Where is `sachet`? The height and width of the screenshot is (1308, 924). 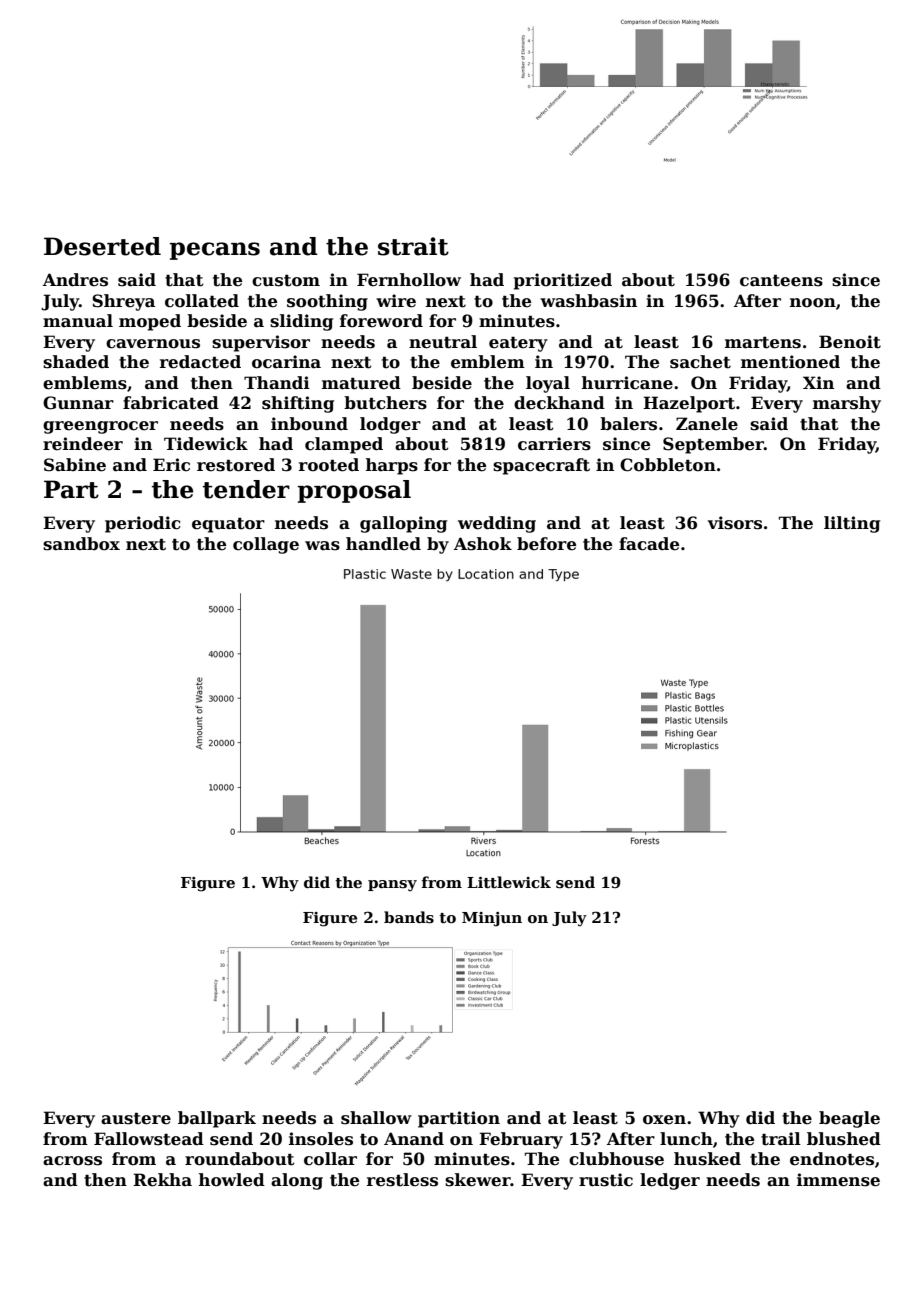 sachet is located at coordinates (700, 362).
